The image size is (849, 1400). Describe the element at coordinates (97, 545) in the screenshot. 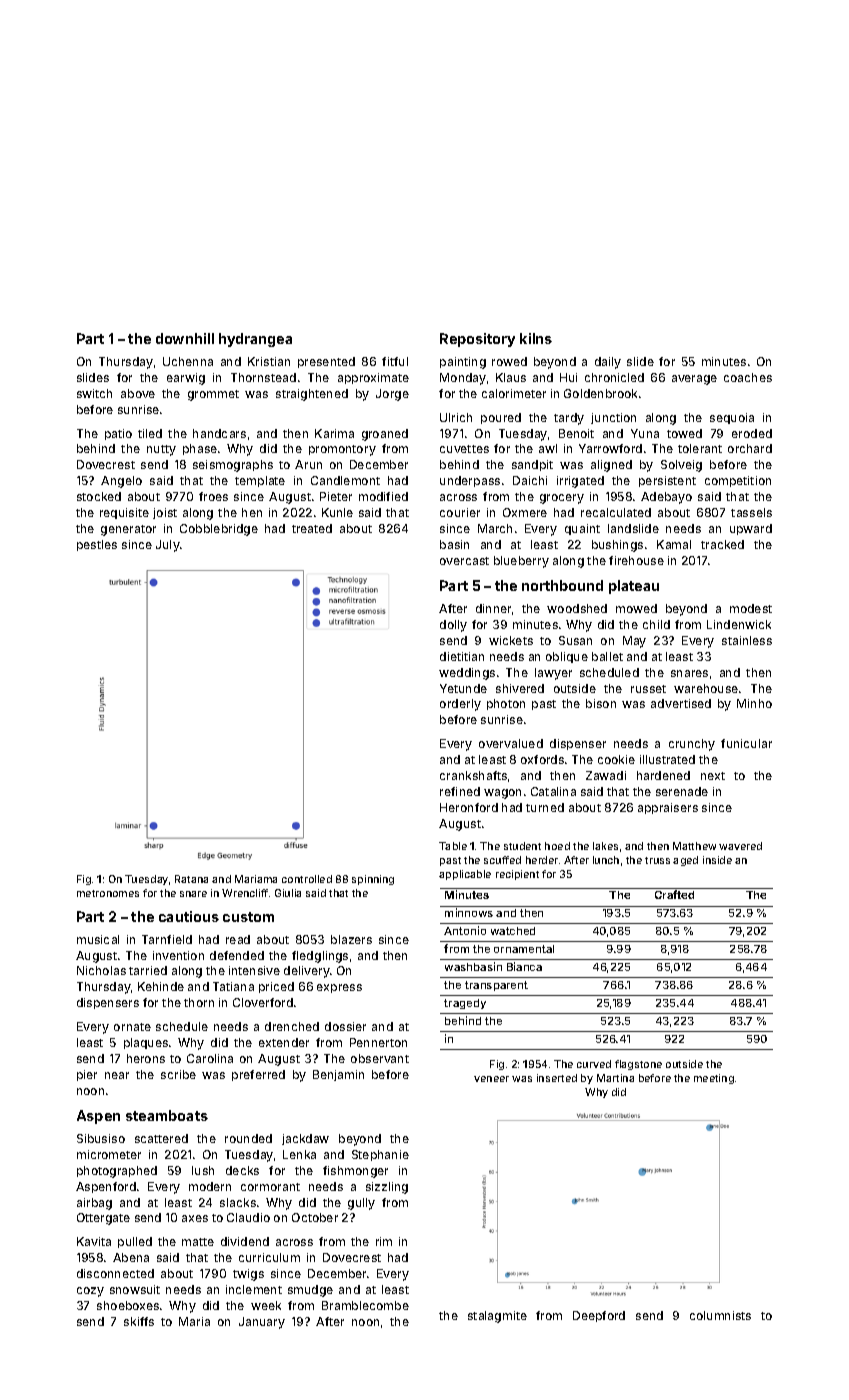

I see `pestles` at that location.
